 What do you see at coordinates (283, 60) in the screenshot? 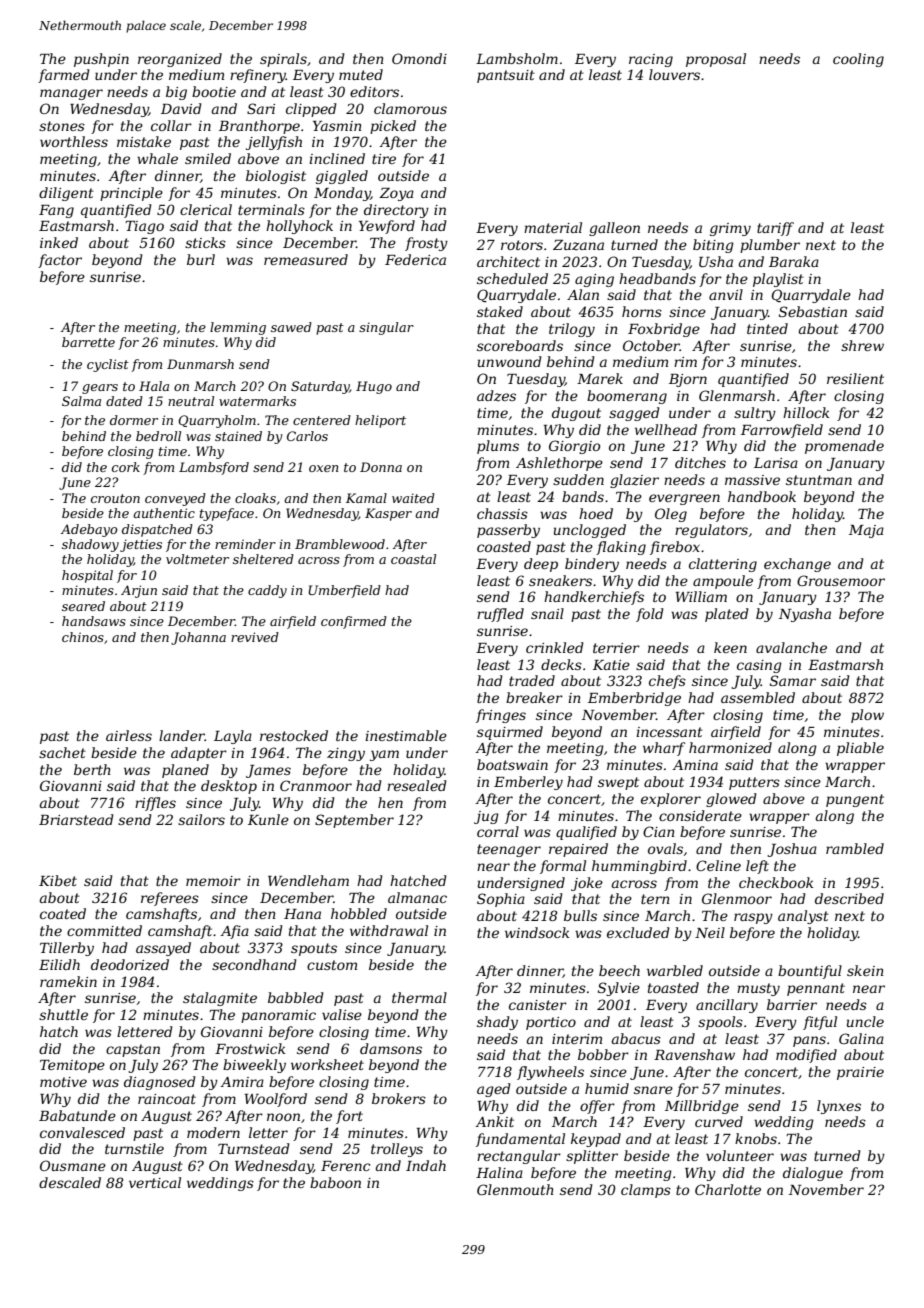
I see `spirals` at bounding box center [283, 60].
